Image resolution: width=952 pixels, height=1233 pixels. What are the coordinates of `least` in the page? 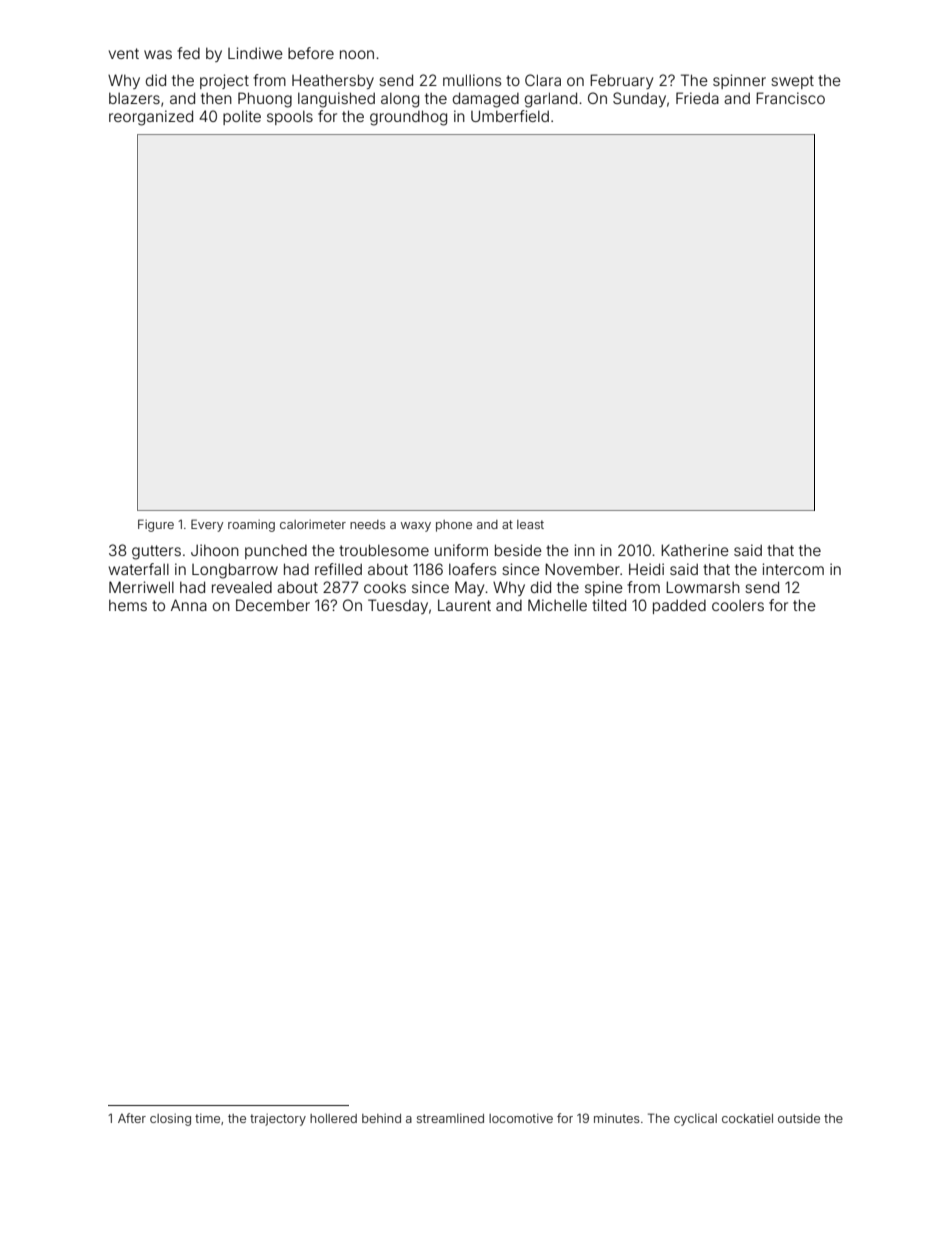 It's located at (530, 524).
